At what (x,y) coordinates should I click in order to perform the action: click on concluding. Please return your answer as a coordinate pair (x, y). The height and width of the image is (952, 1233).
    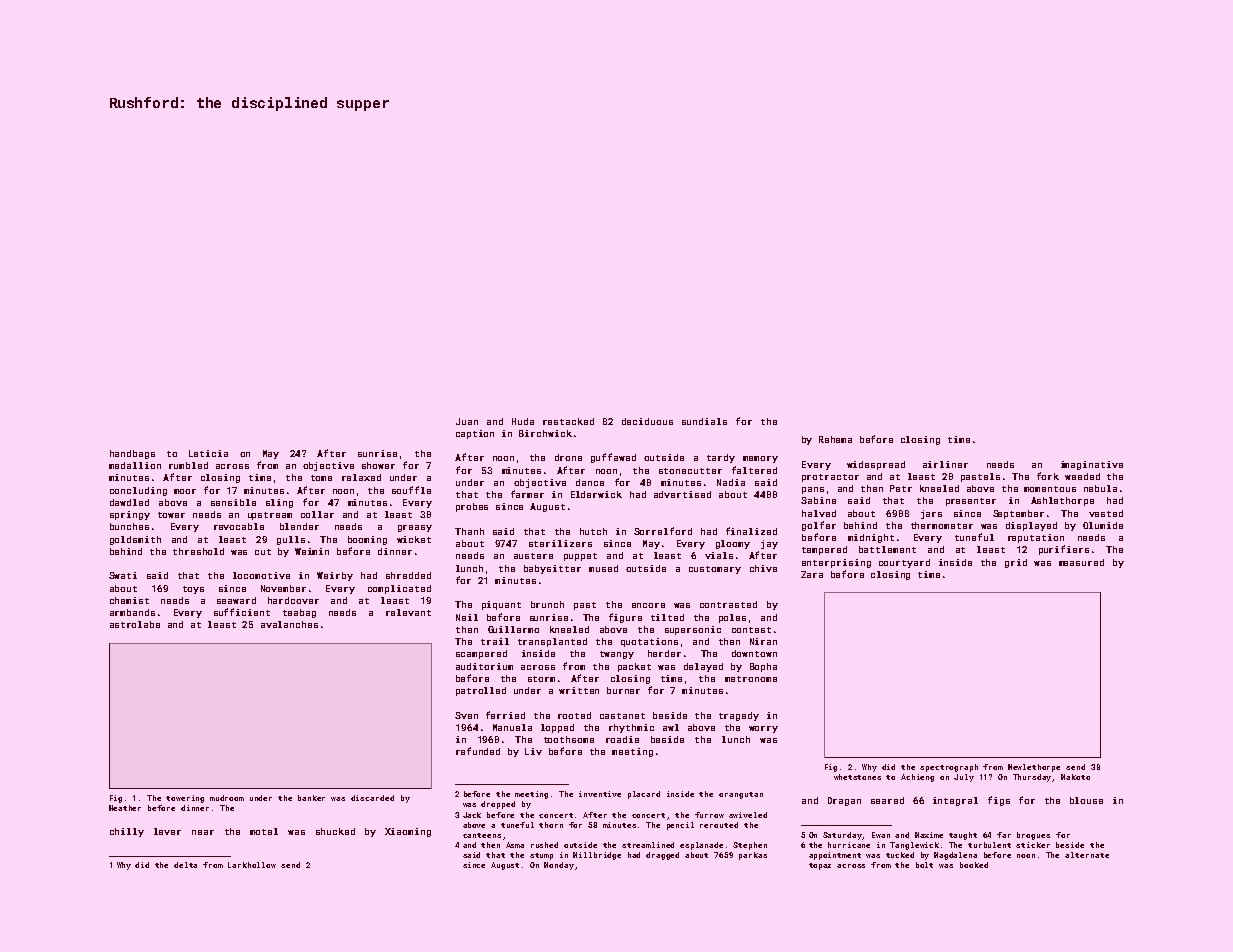
    Looking at the image, I should click on (138, 491).
